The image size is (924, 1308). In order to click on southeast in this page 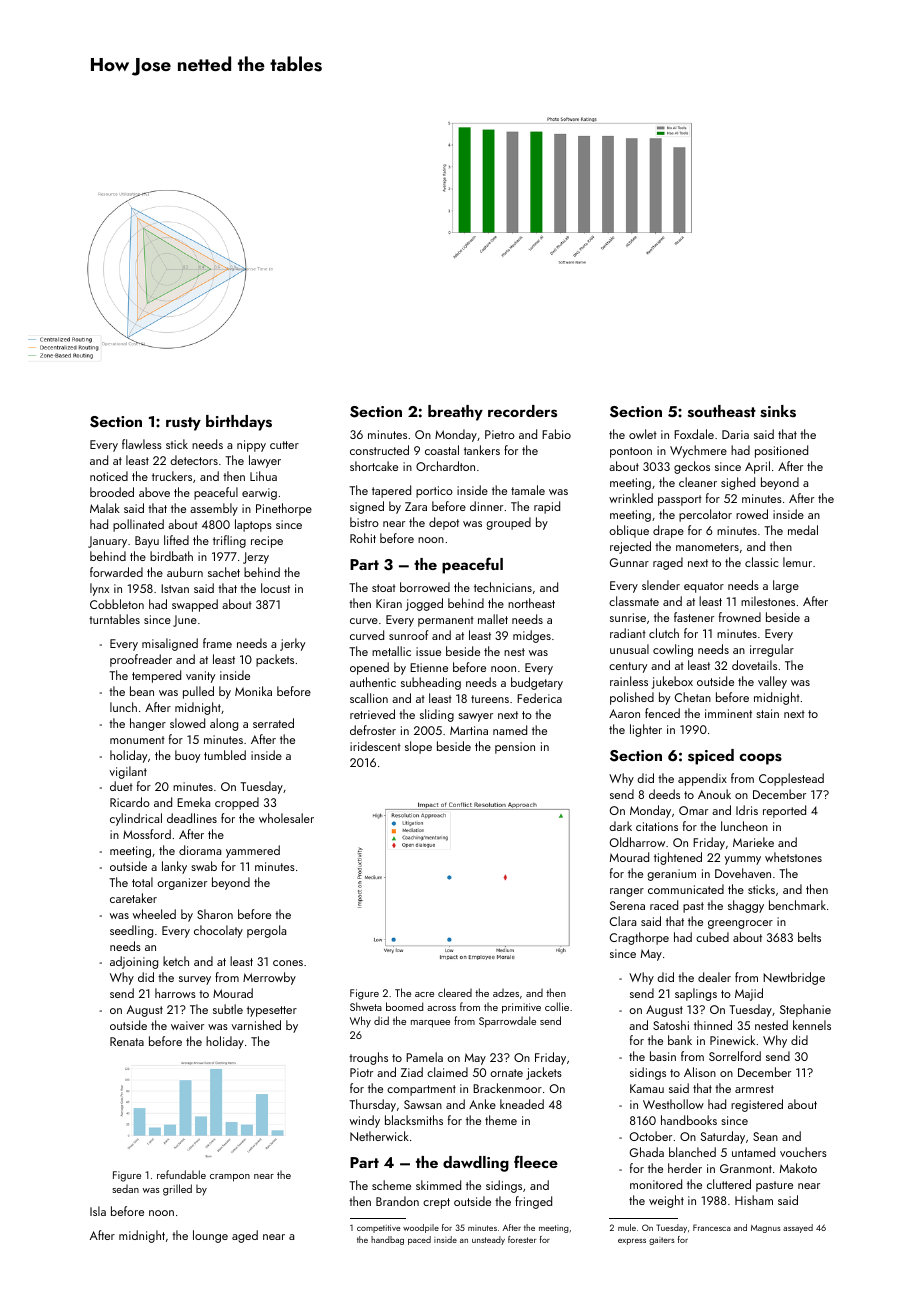, I will do `click(722, 411)`.
